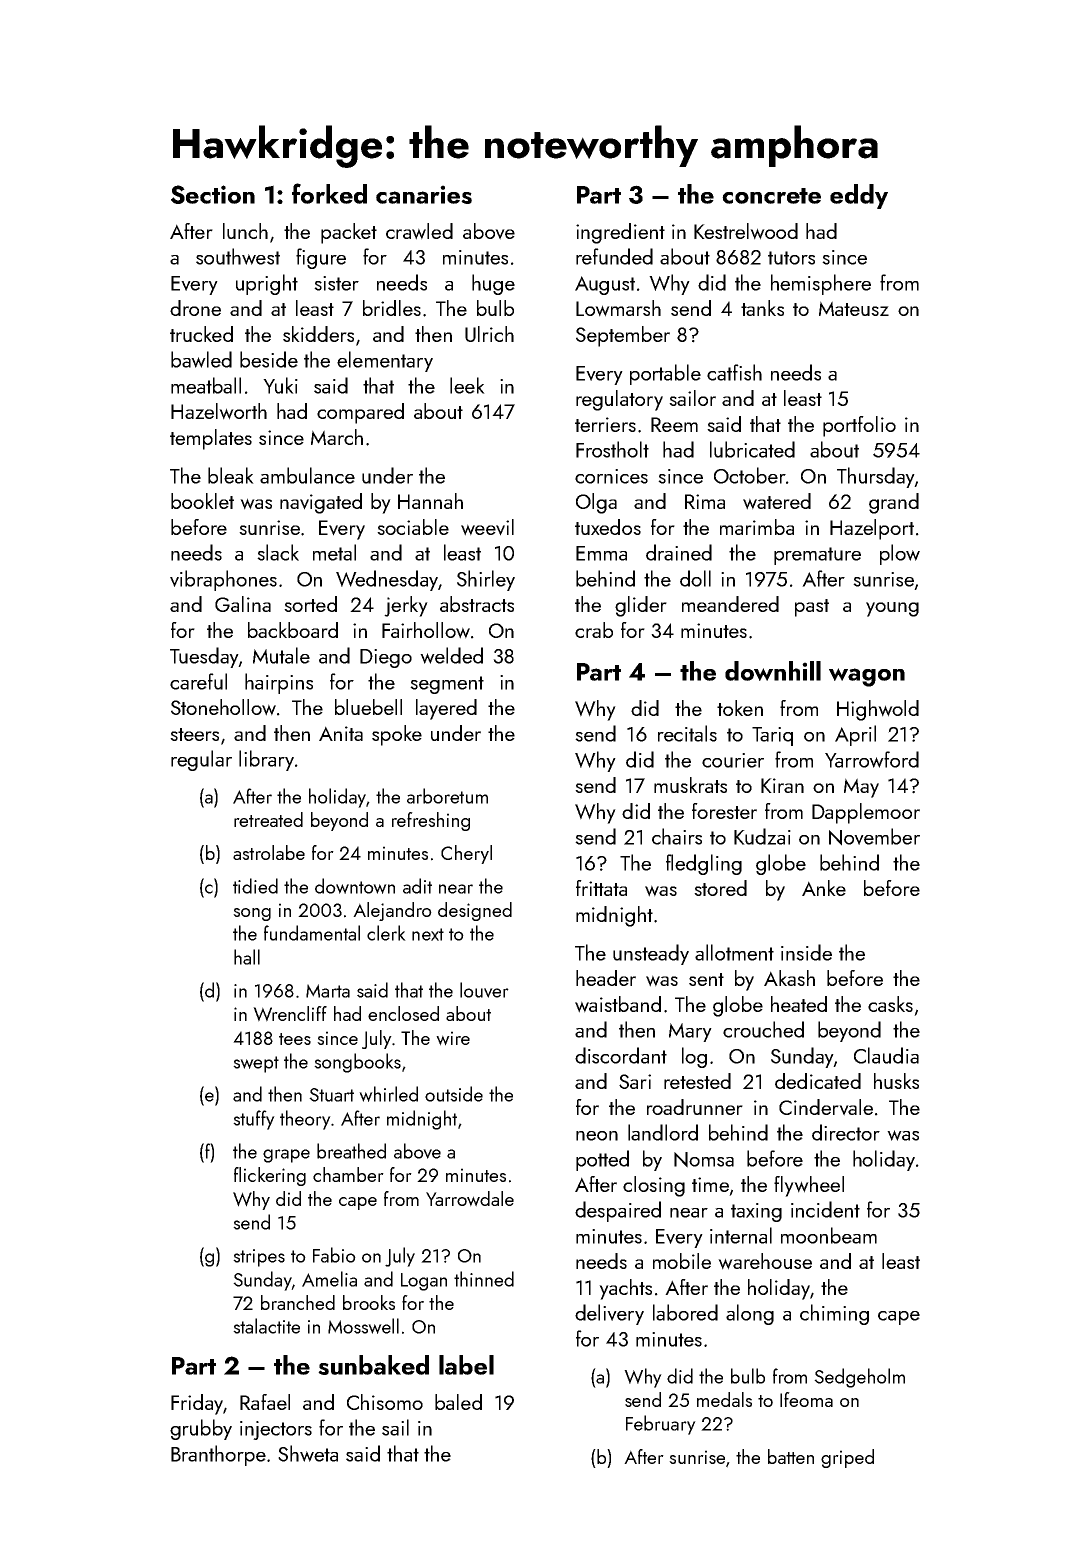  What do you see at coordinates (740, 708) in the screenshot?
I see `token` at bounding box center [740, 708].
